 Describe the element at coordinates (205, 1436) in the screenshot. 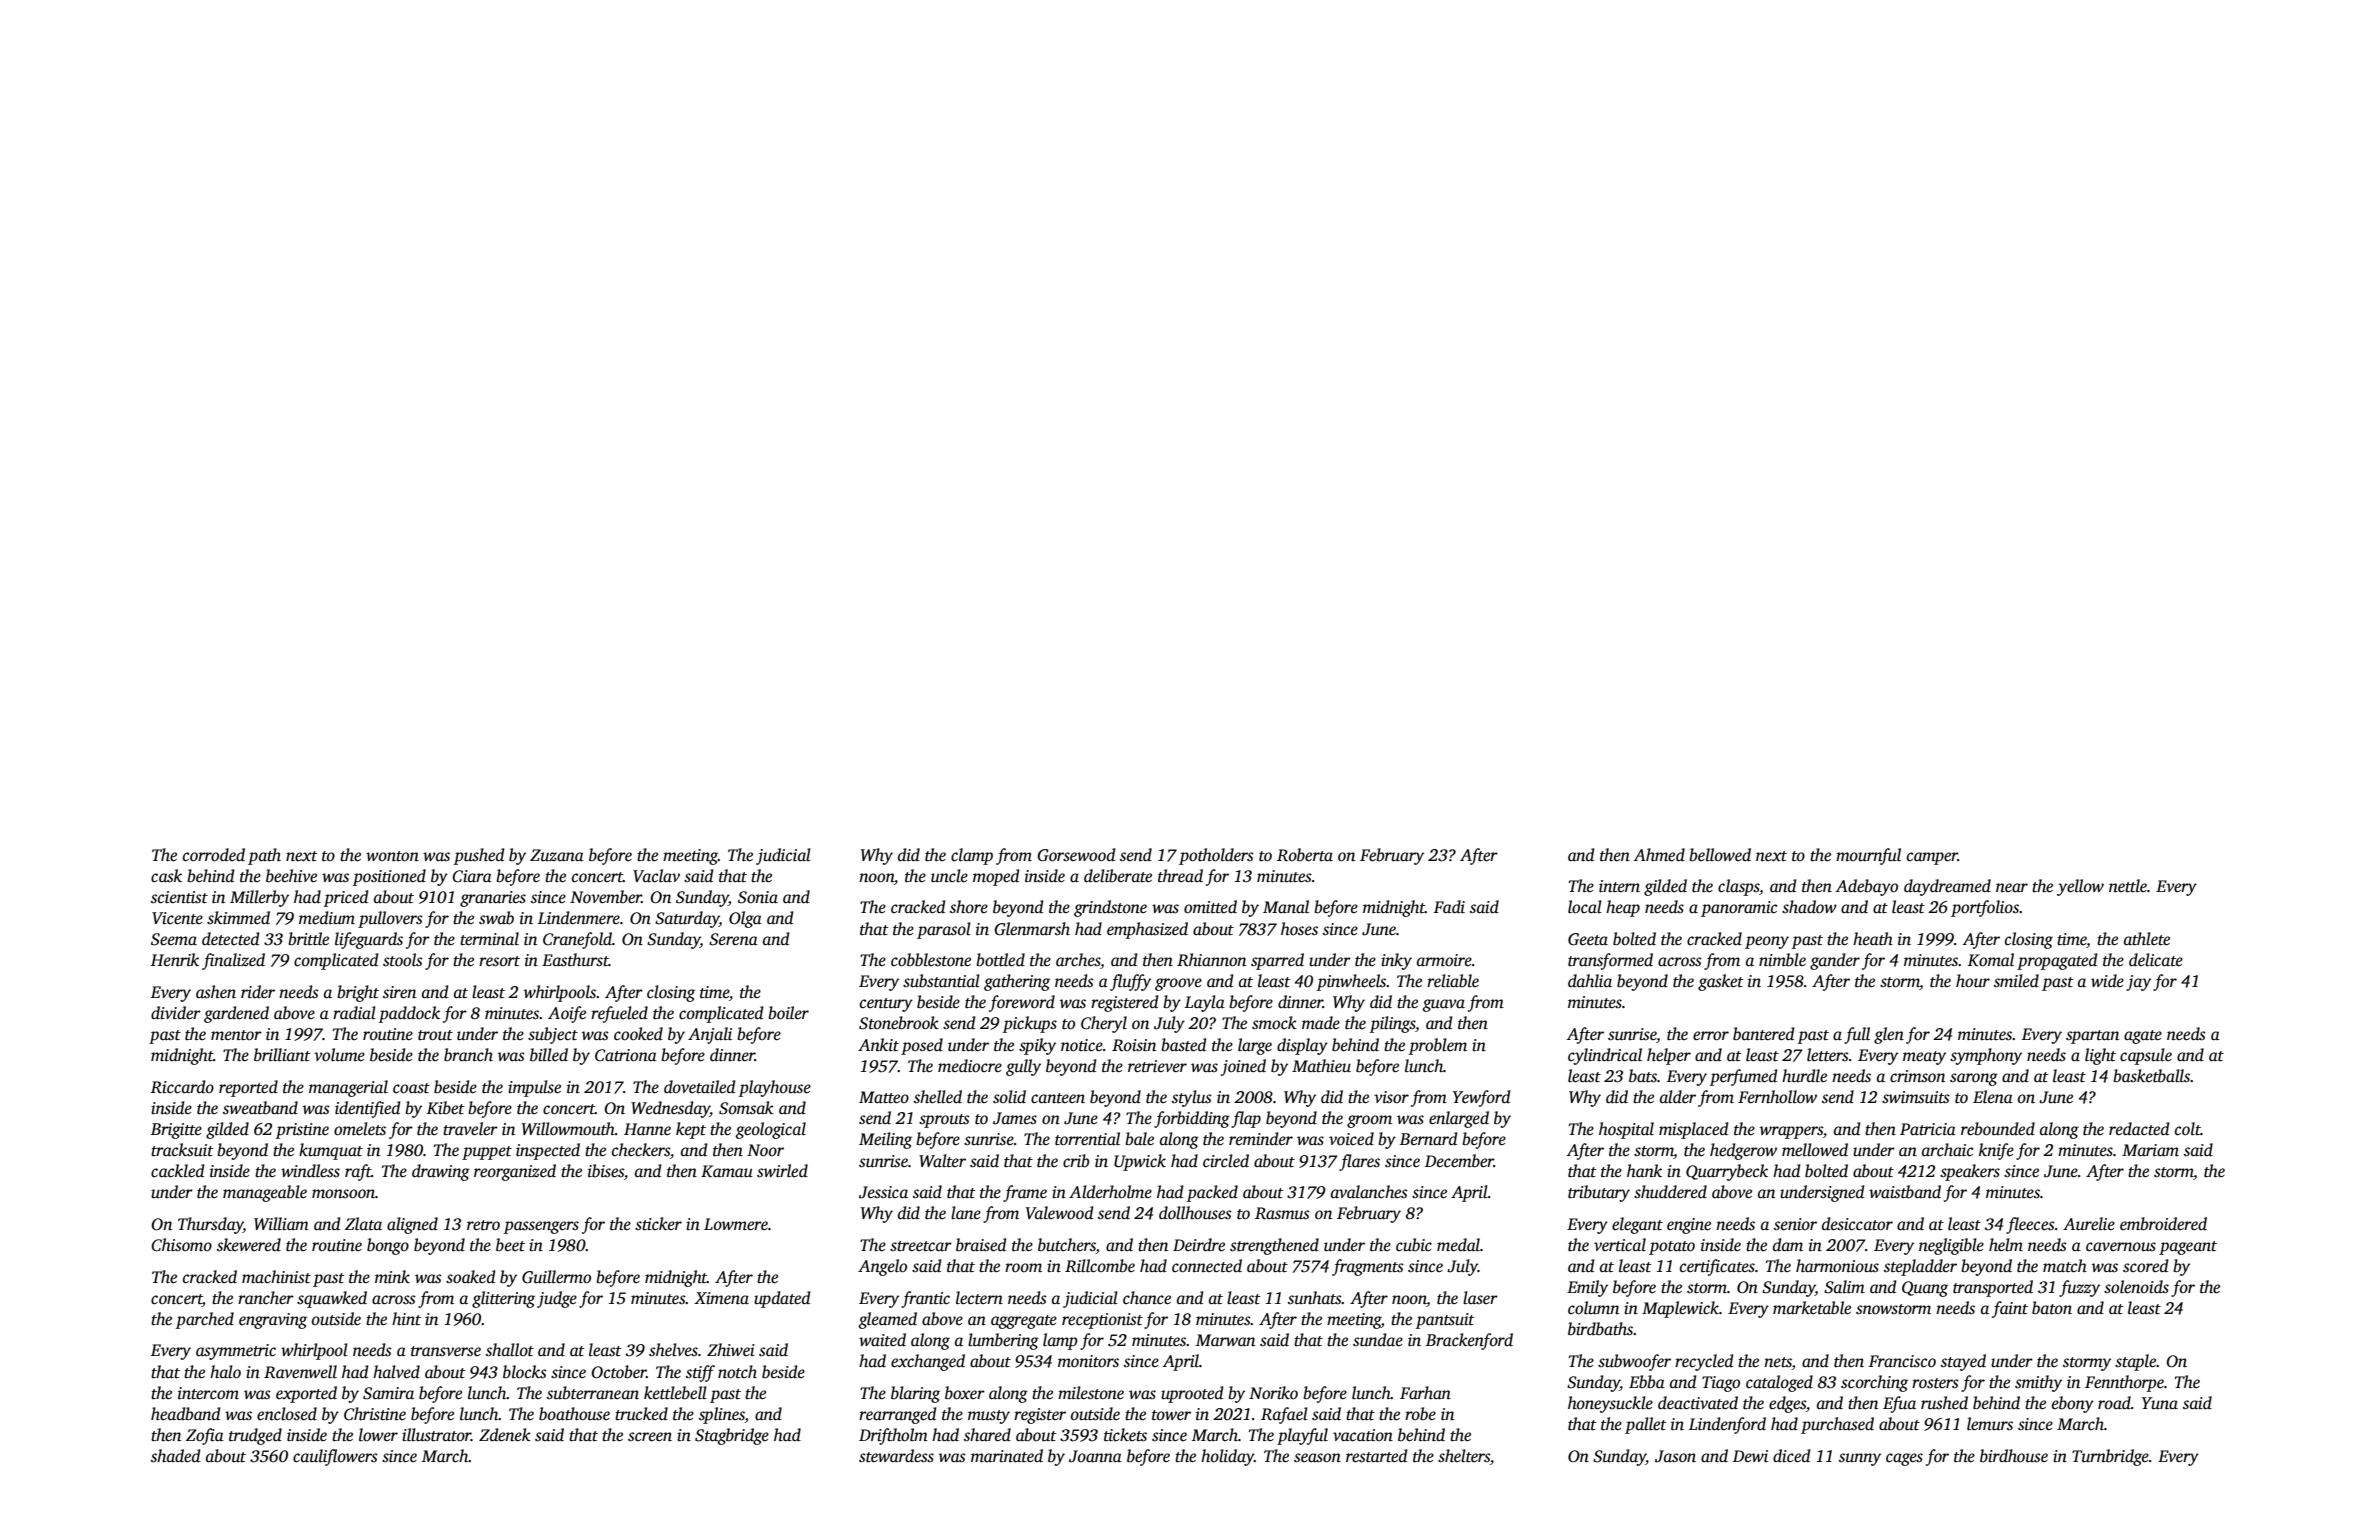

I see `Zofia` at that location.
